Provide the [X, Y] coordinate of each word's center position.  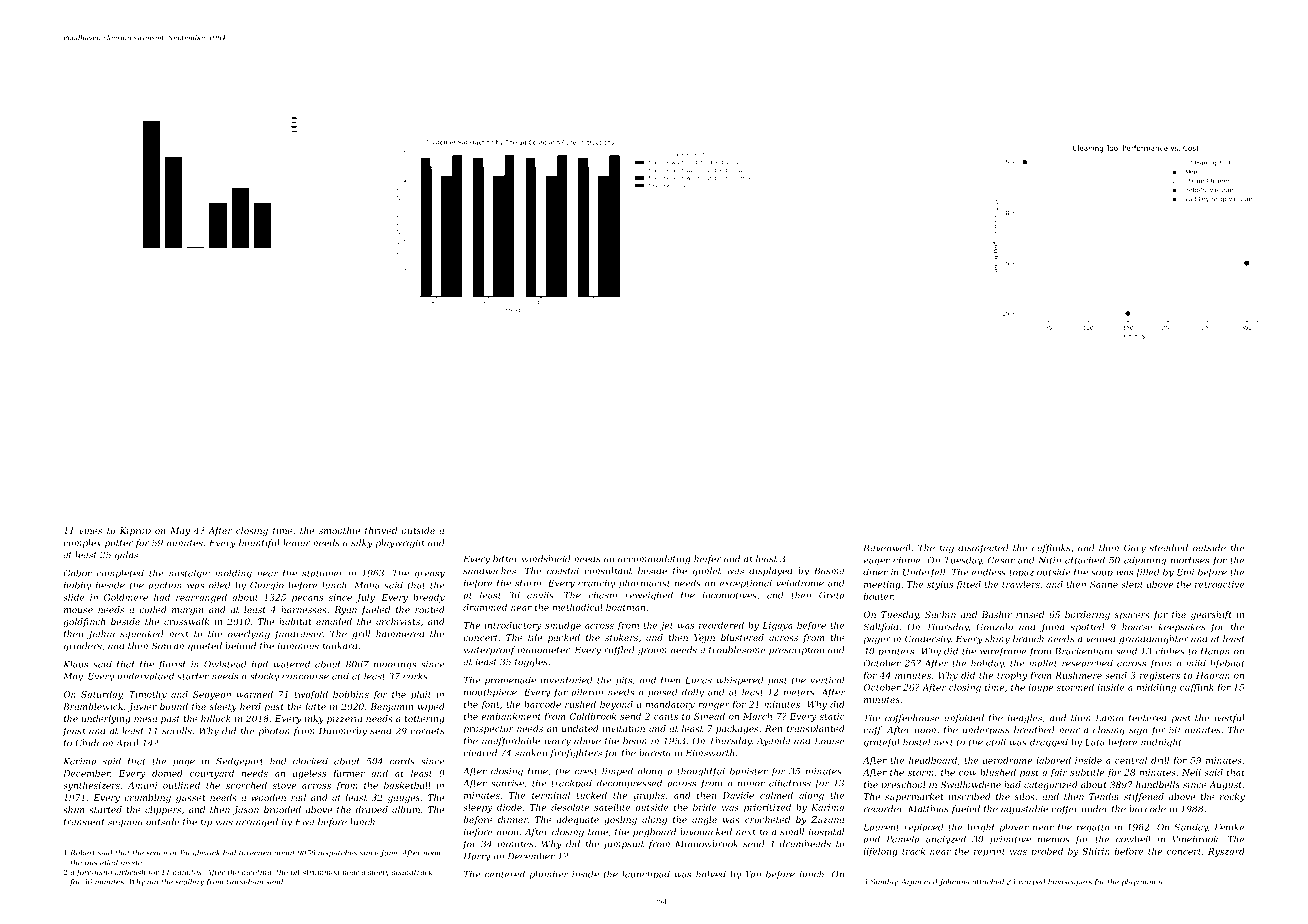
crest [586, 771]
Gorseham [244, 882]
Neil [1191, 772]
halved [711, 874]
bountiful [259, 543]
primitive [1010, 840]
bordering [1087, 615]
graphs [649, 796]
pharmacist [644, 583]
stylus [940, 585]
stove [284, 786]
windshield [546, 559]
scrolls [177, 731]
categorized [1051, 785]
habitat [295, 621]
